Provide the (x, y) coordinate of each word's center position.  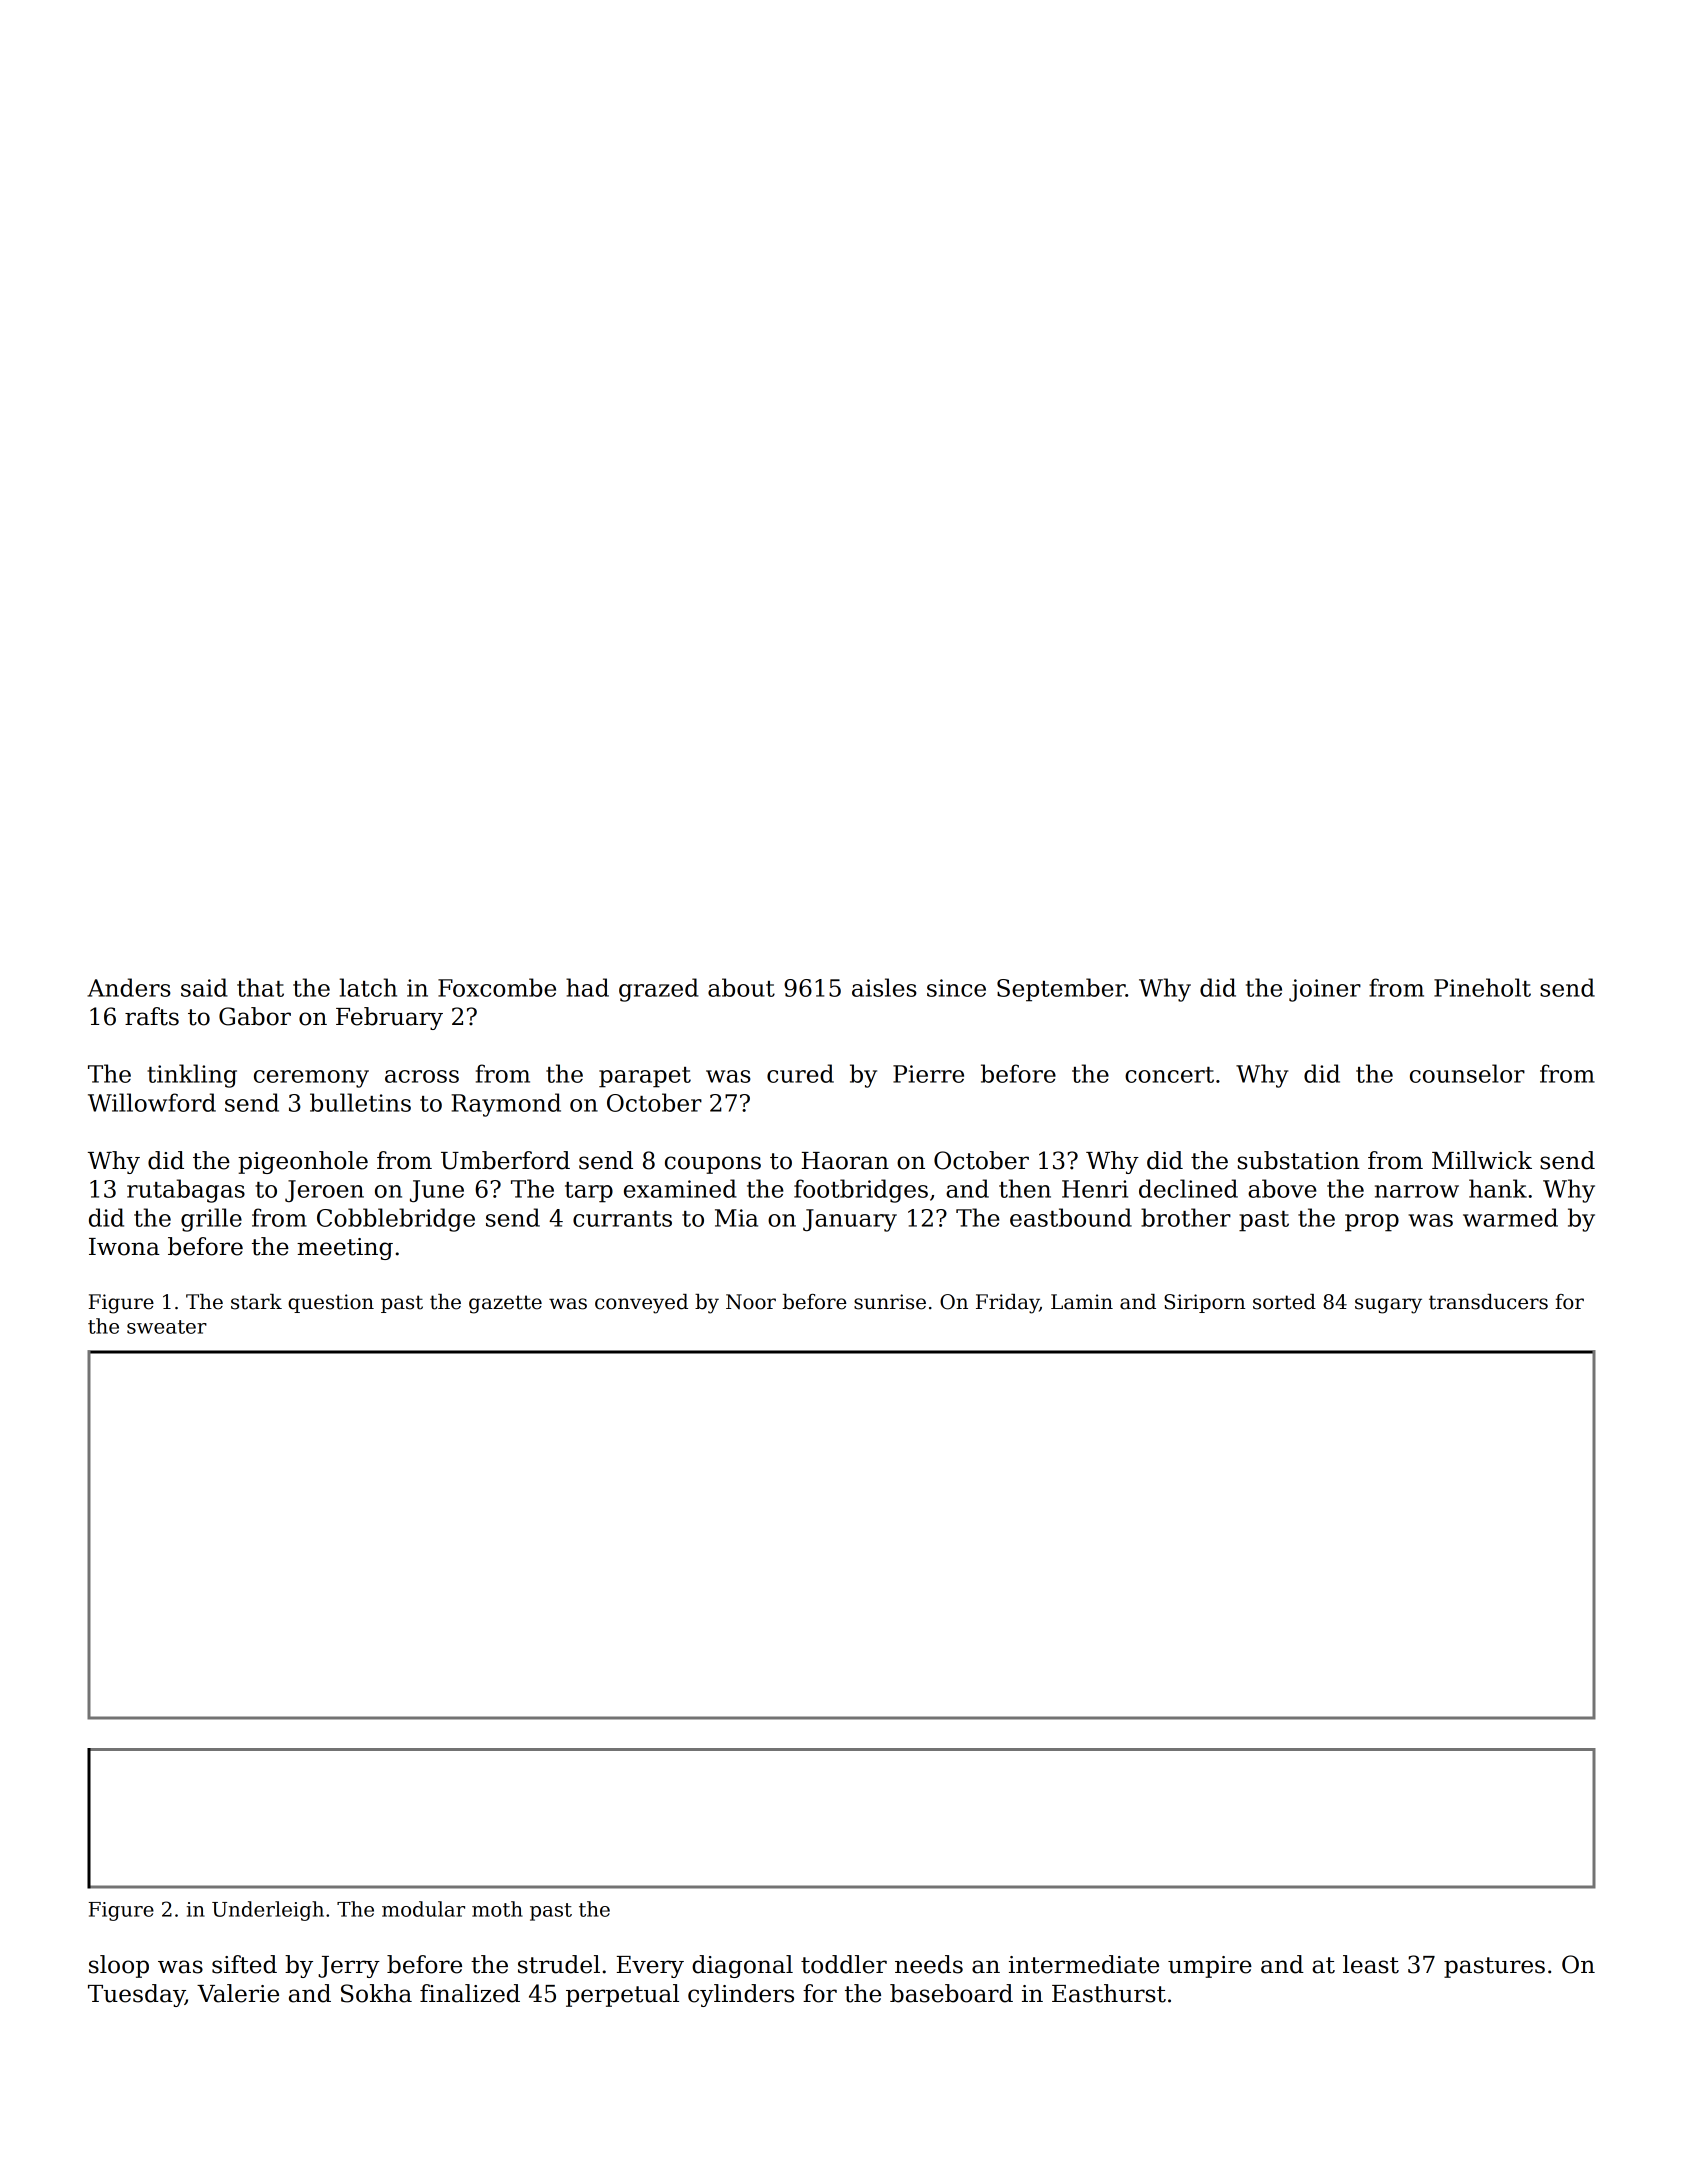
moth (497, 1909)
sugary (1388, 1306)
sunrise (890, 1302)
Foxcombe (497, 987)
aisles (884, 987)
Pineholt (1482, 987)
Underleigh (268, 1911)
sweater (167, 1327)
